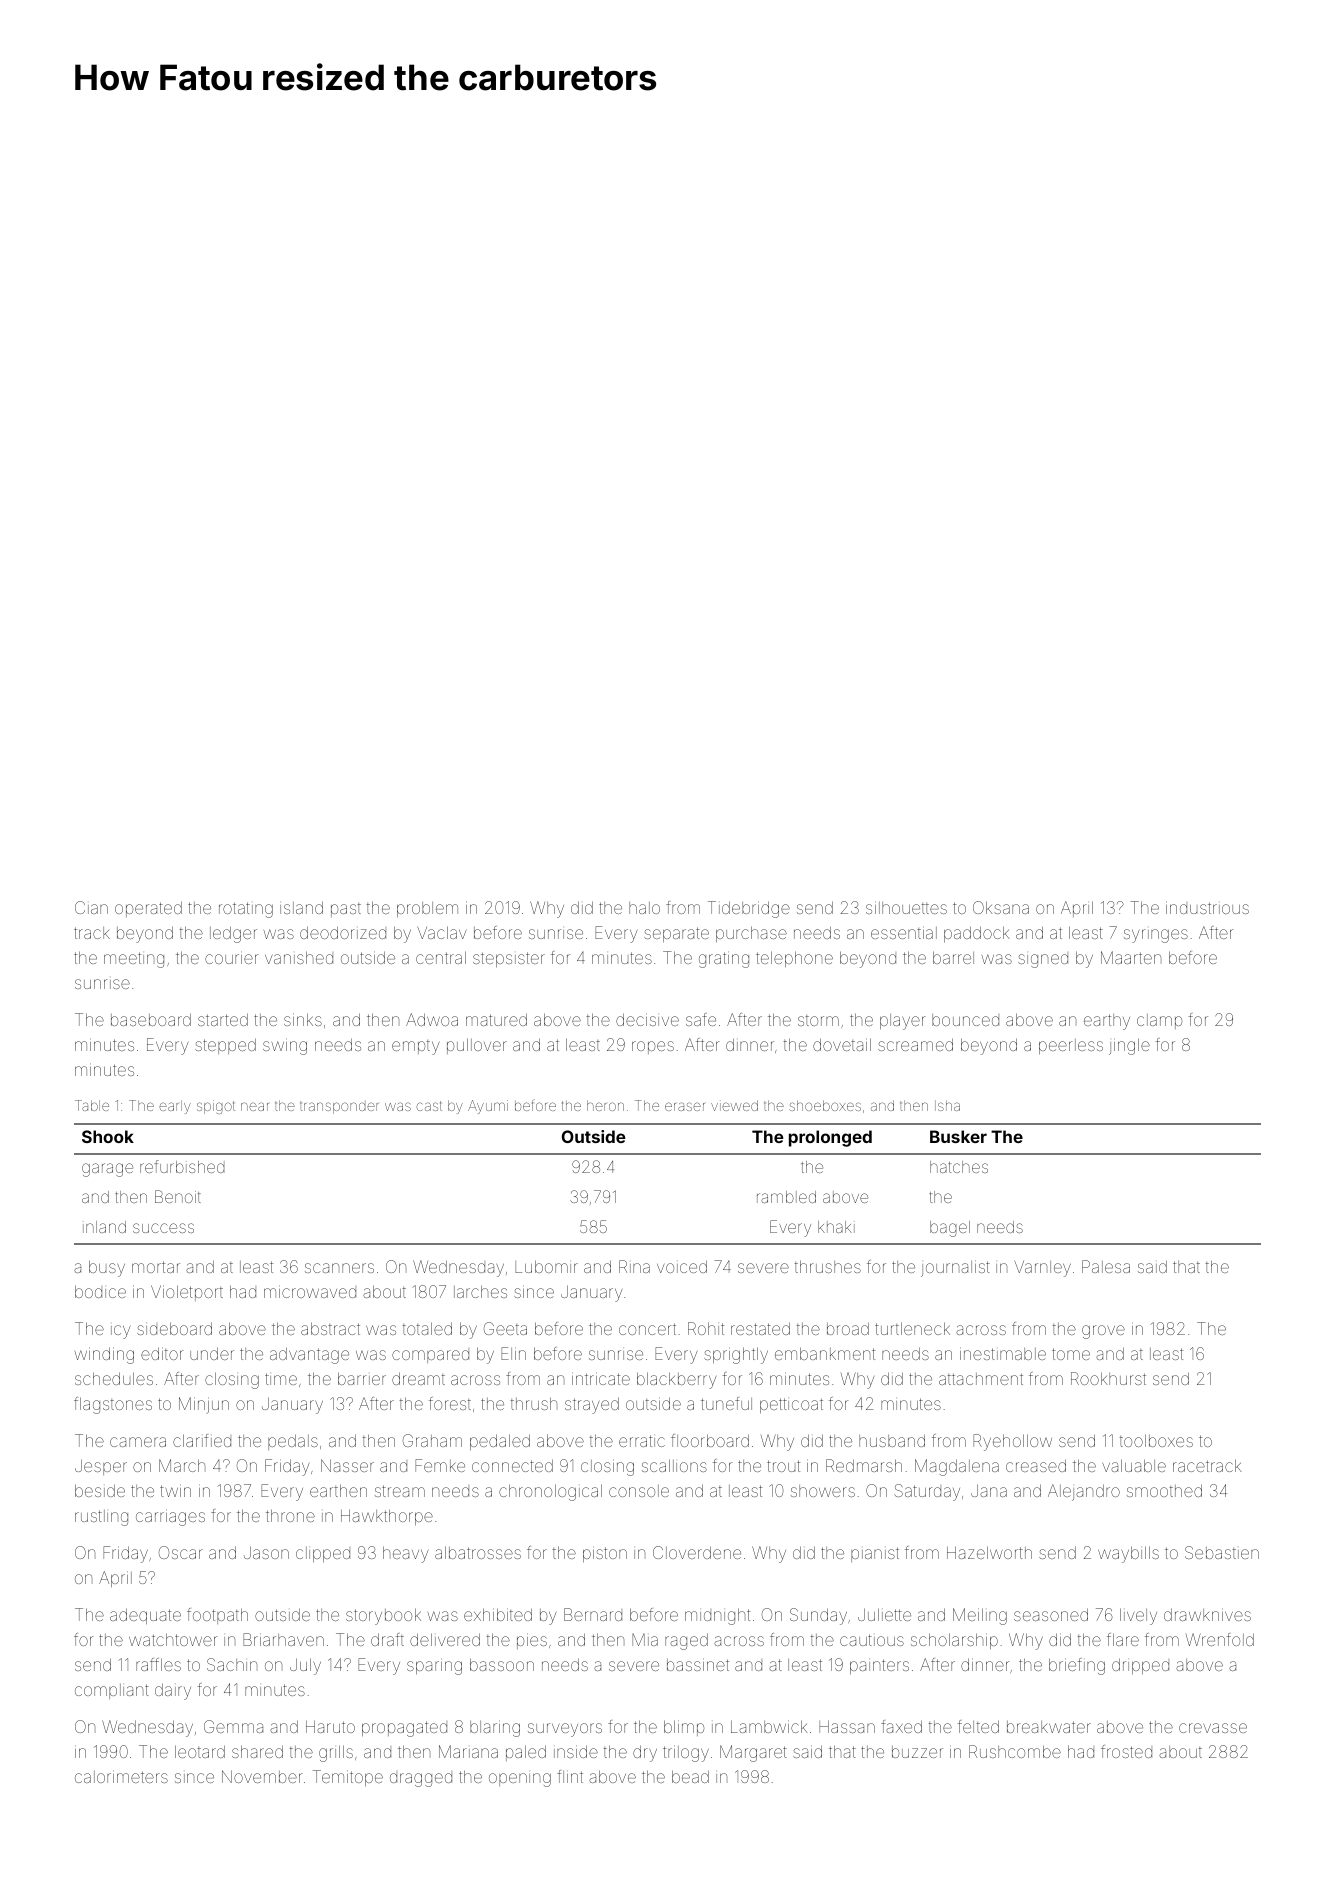 Image resolution: width=1335 pixels, height=1888 pixels. What do you see at coordinates (550, 1492) in the page?
I see `chronological` at bounding box center [550, 1492].
